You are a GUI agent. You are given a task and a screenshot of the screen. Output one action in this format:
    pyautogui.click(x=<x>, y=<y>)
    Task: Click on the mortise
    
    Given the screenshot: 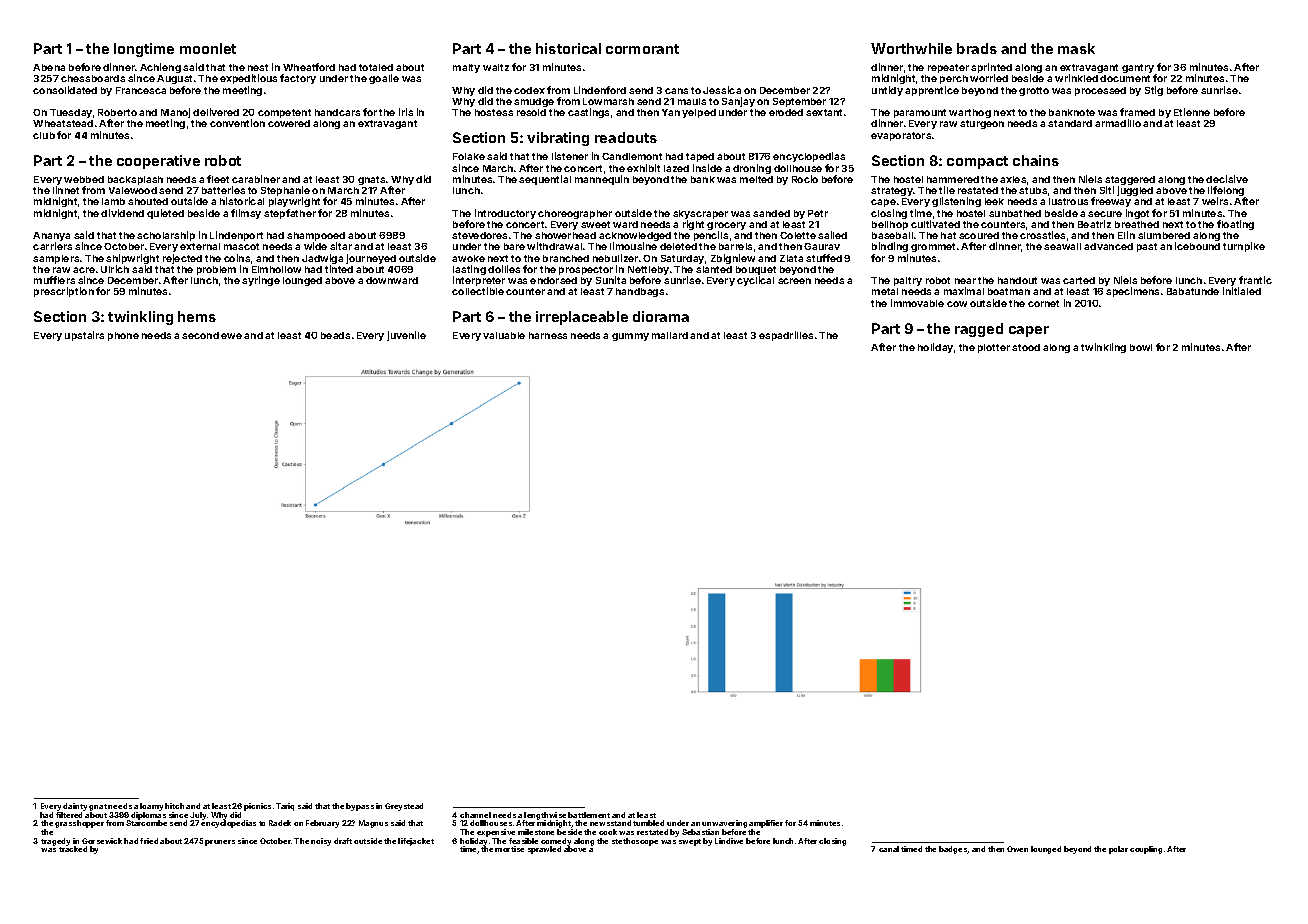 What is the action you would take?
    pyautogui.click(x=509, y=849)
